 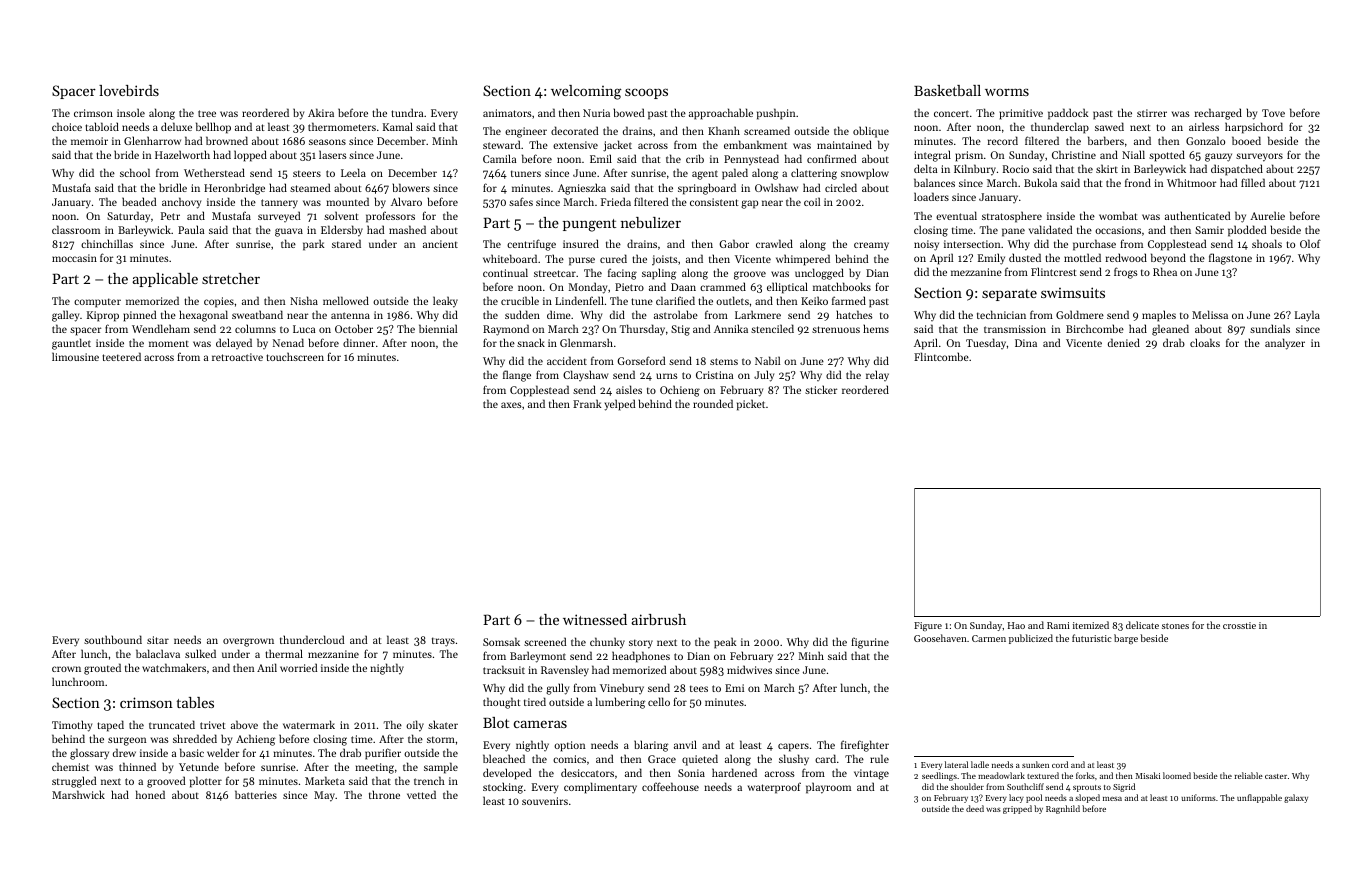 I want to click on crosstie, so click(x=1239, y=625).
